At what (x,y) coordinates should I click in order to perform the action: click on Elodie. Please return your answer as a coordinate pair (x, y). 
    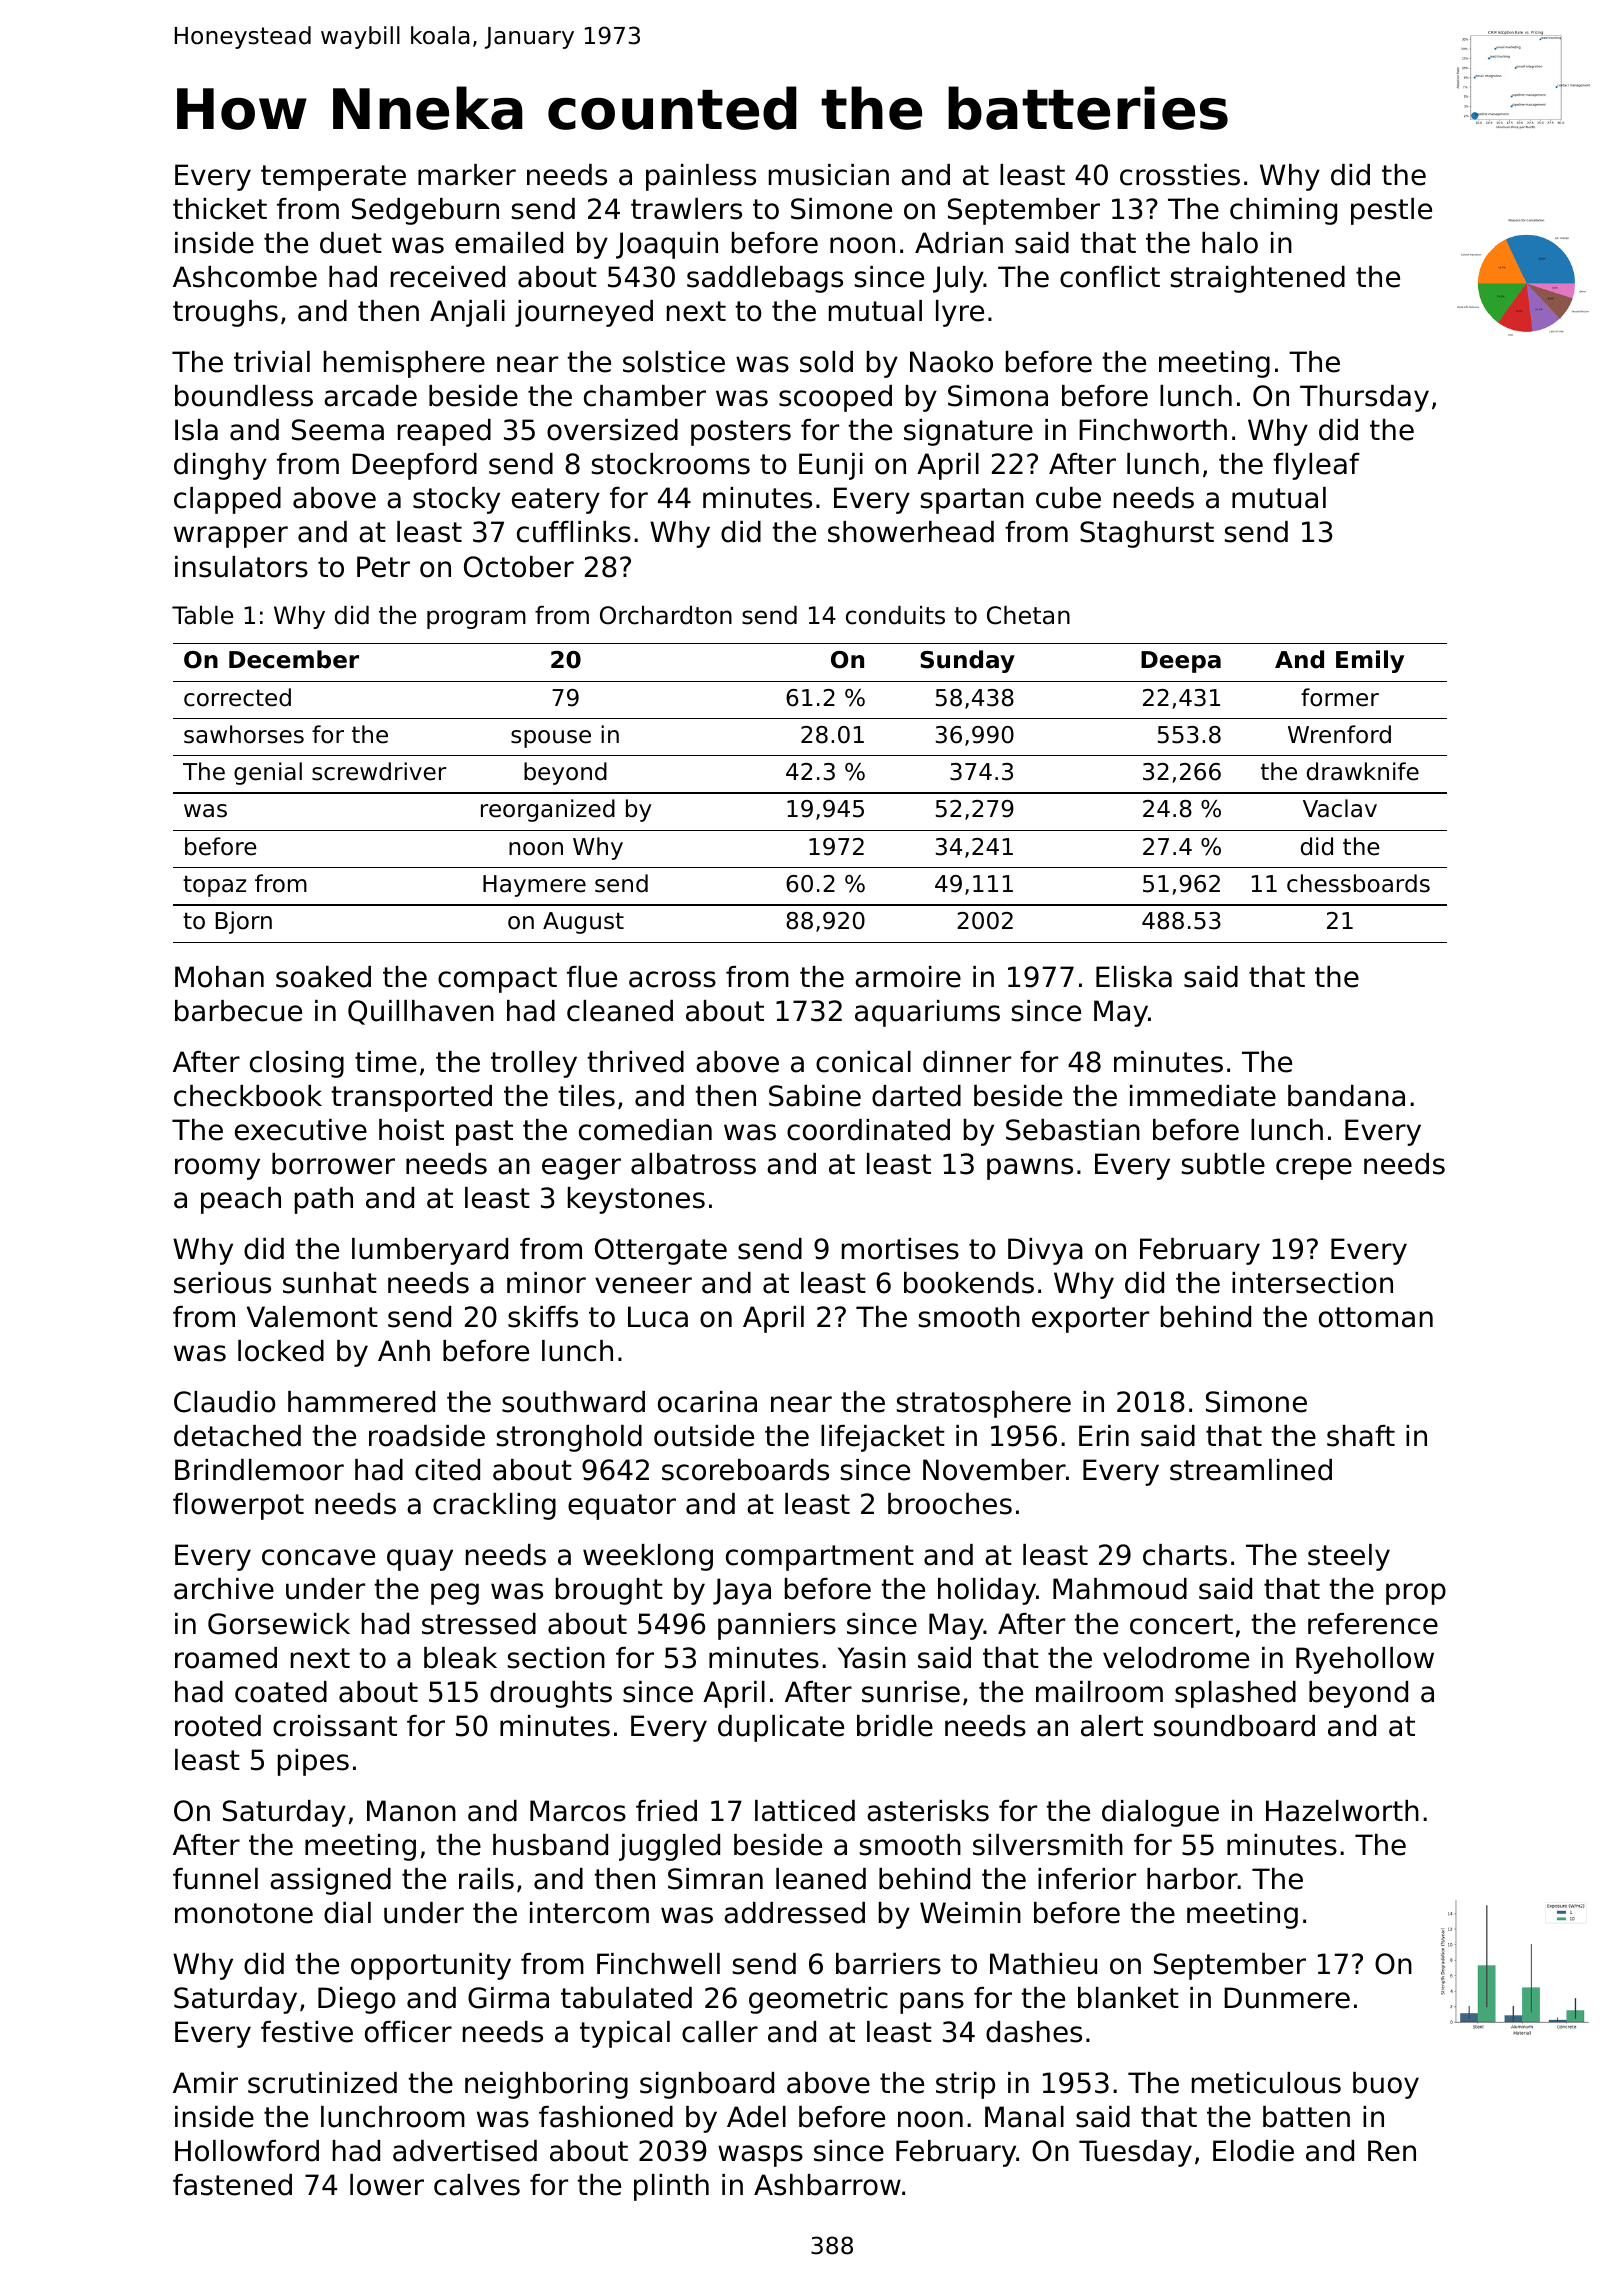
    Looking at the image, I should click on (1253, 2151).
